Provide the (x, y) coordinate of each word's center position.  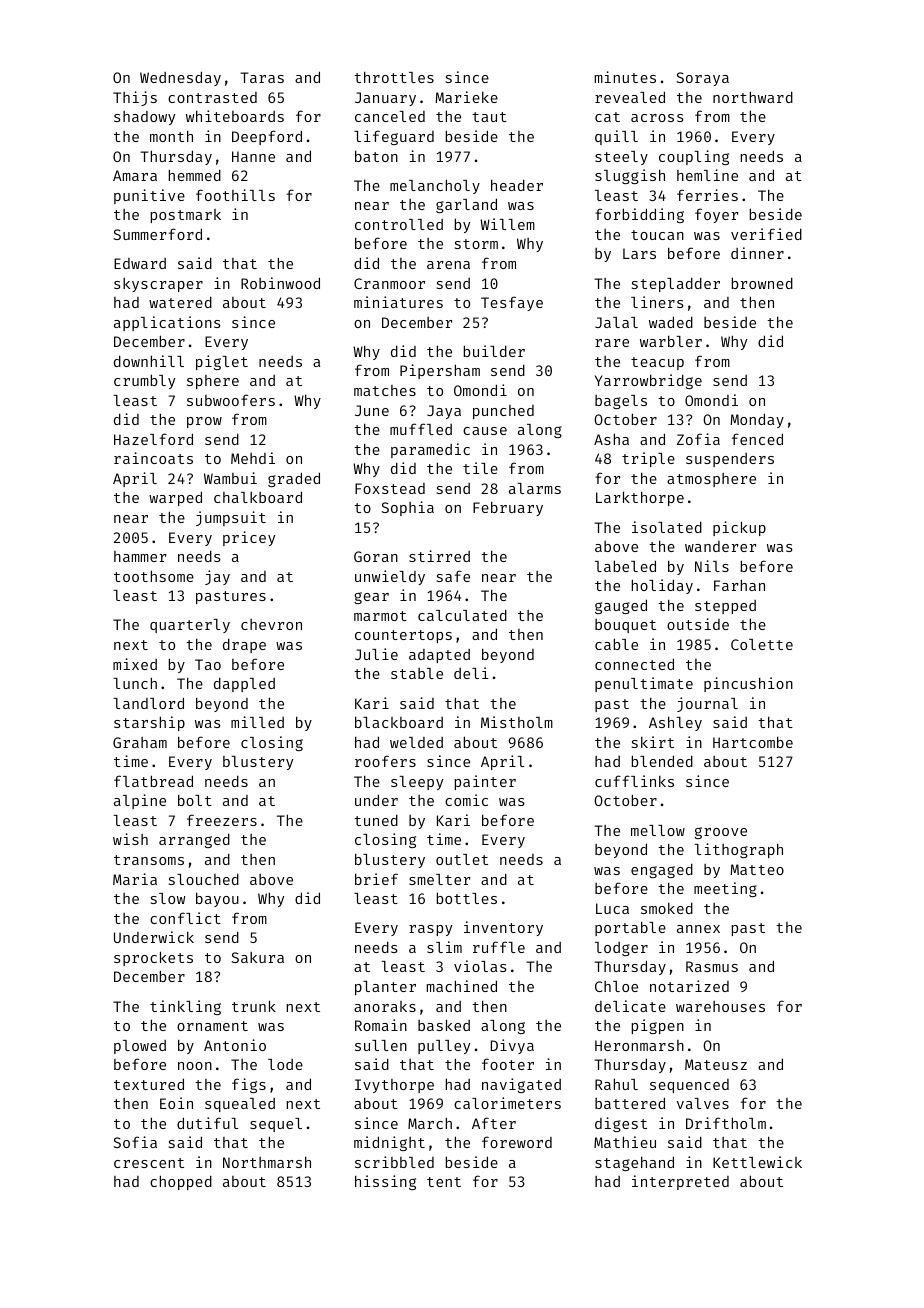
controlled (399, 224)
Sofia (135, 1142)
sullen (381, 1045)
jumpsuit (231, 518)
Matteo (757, 869)
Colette (762, 644)
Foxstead (390, 488)
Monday (757, 420)
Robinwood (280, 283)
